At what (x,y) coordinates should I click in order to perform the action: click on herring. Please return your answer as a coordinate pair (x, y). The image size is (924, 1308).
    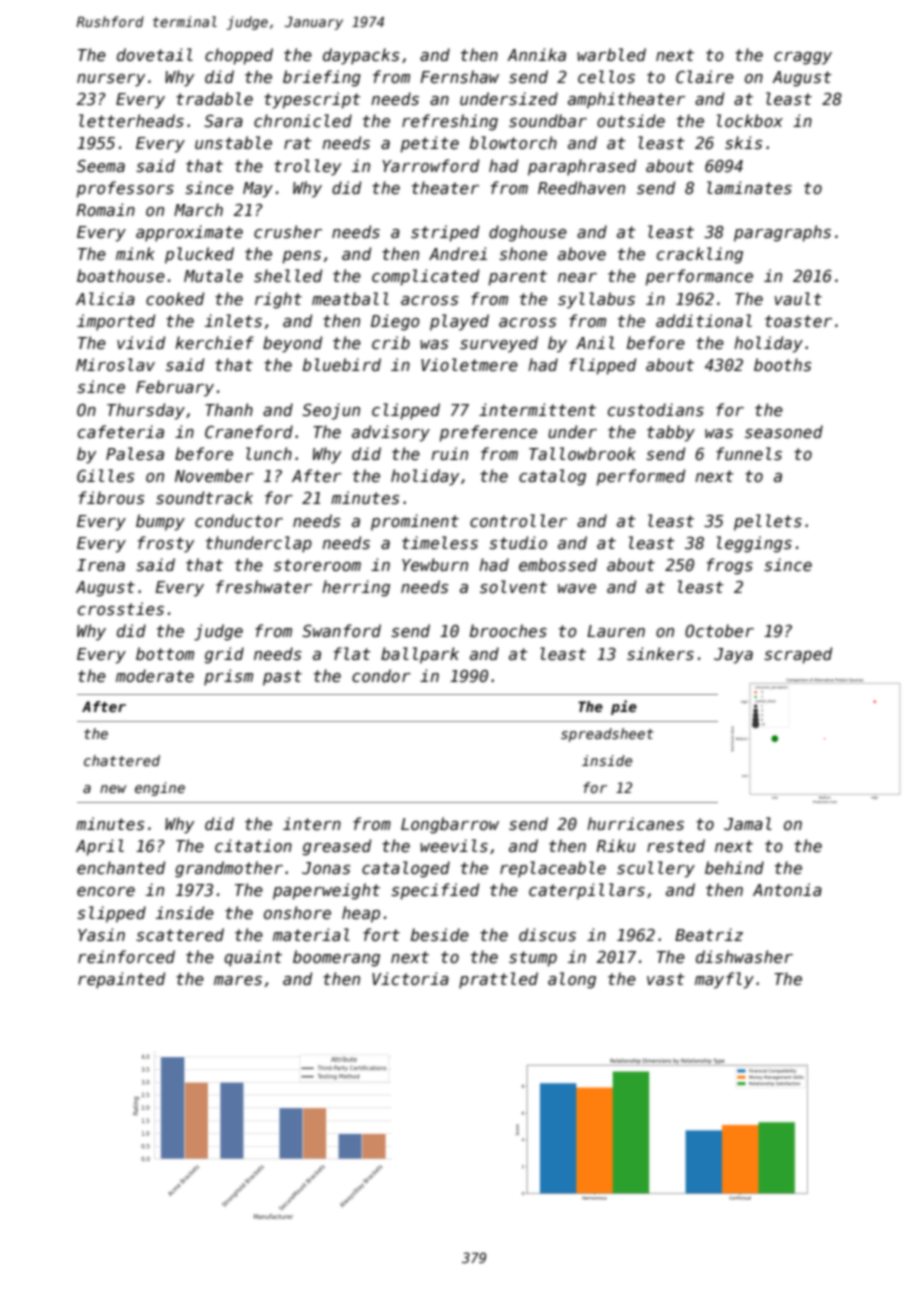
    Looking at the image, I should click on (356, 588).
